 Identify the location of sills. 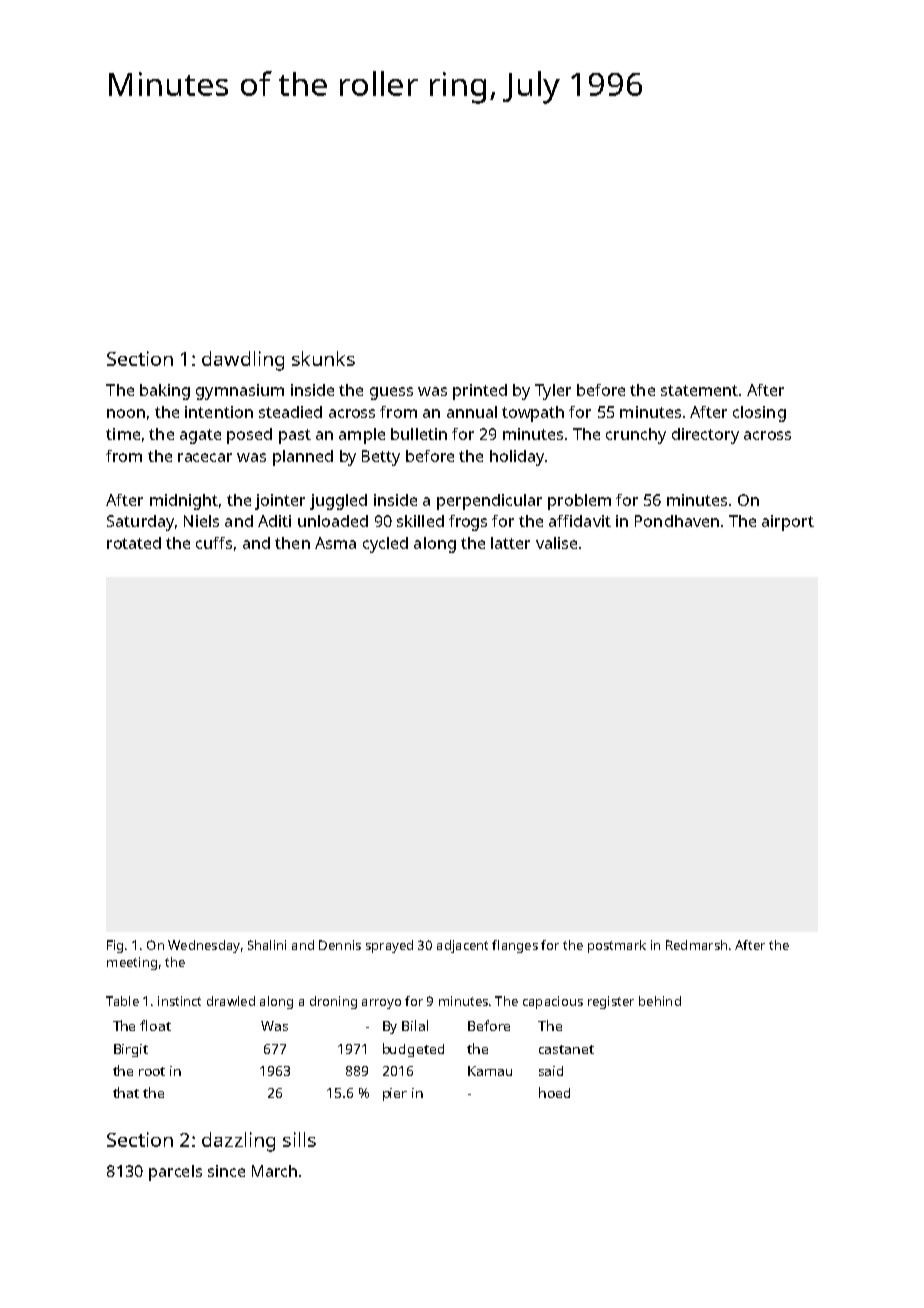
(299, 1139).
